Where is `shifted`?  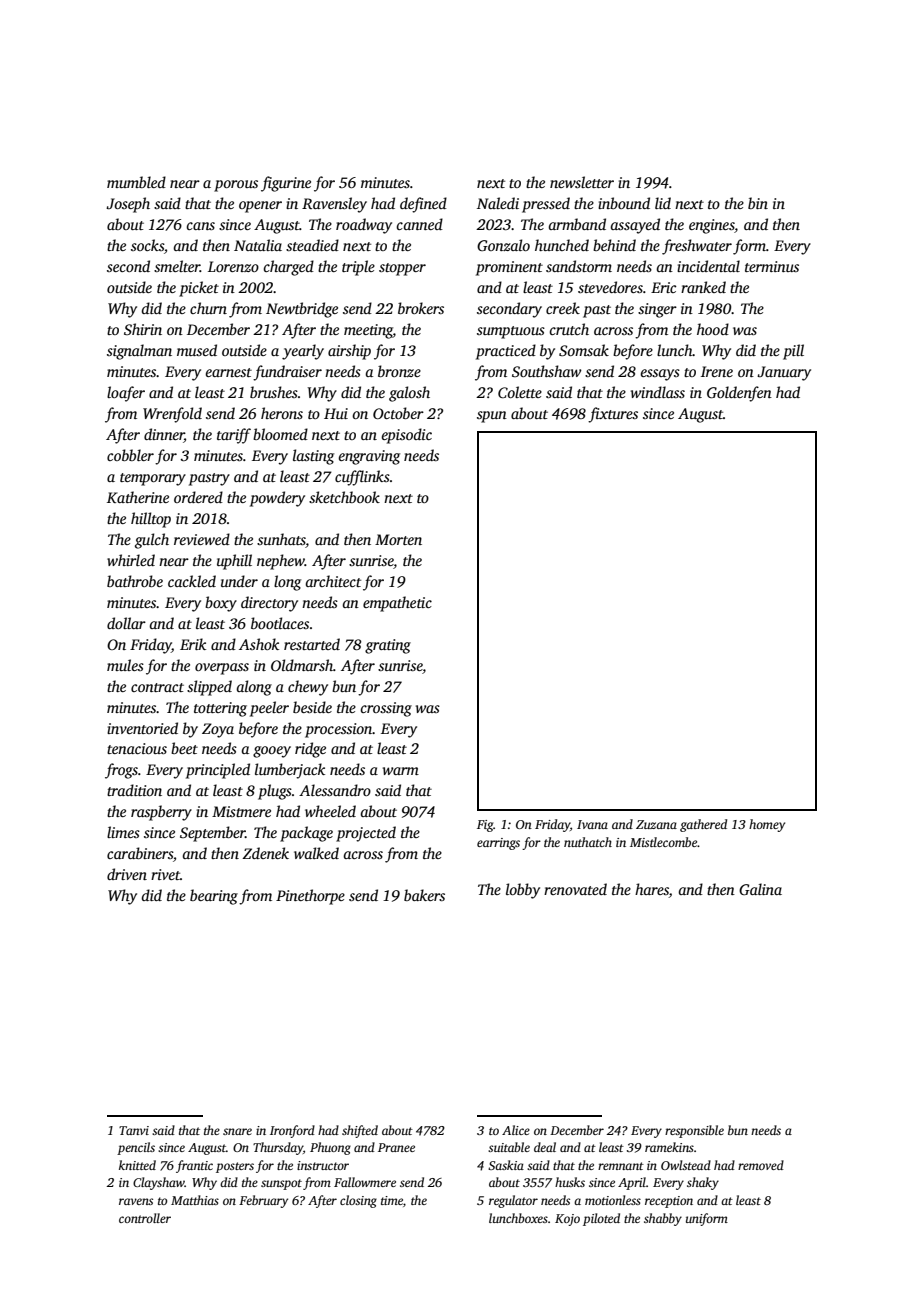
shifted is located at coordinates (360, 1131).
